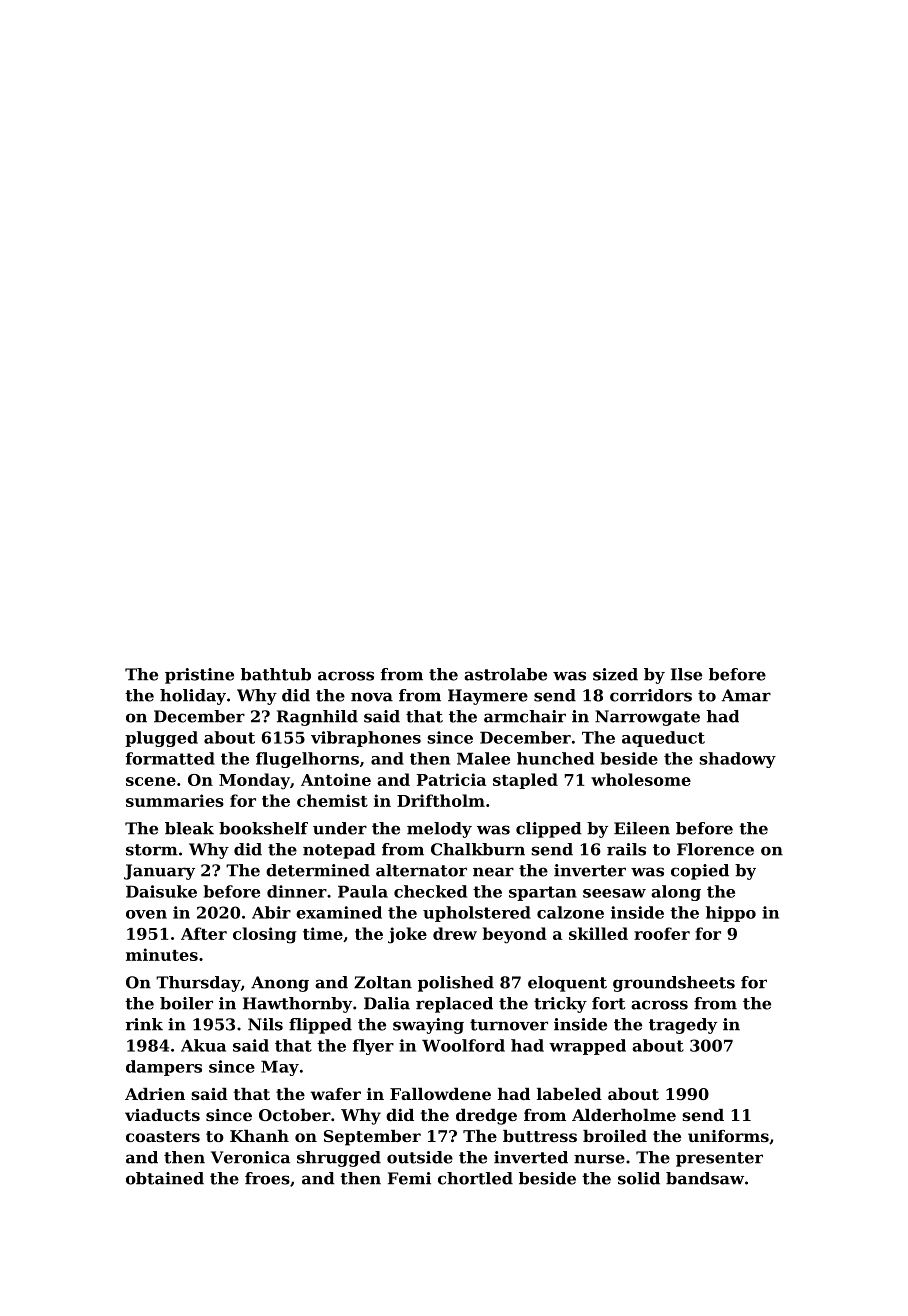 The image size is (908, 1316). I want to click on holiday, so click(193, 697).
